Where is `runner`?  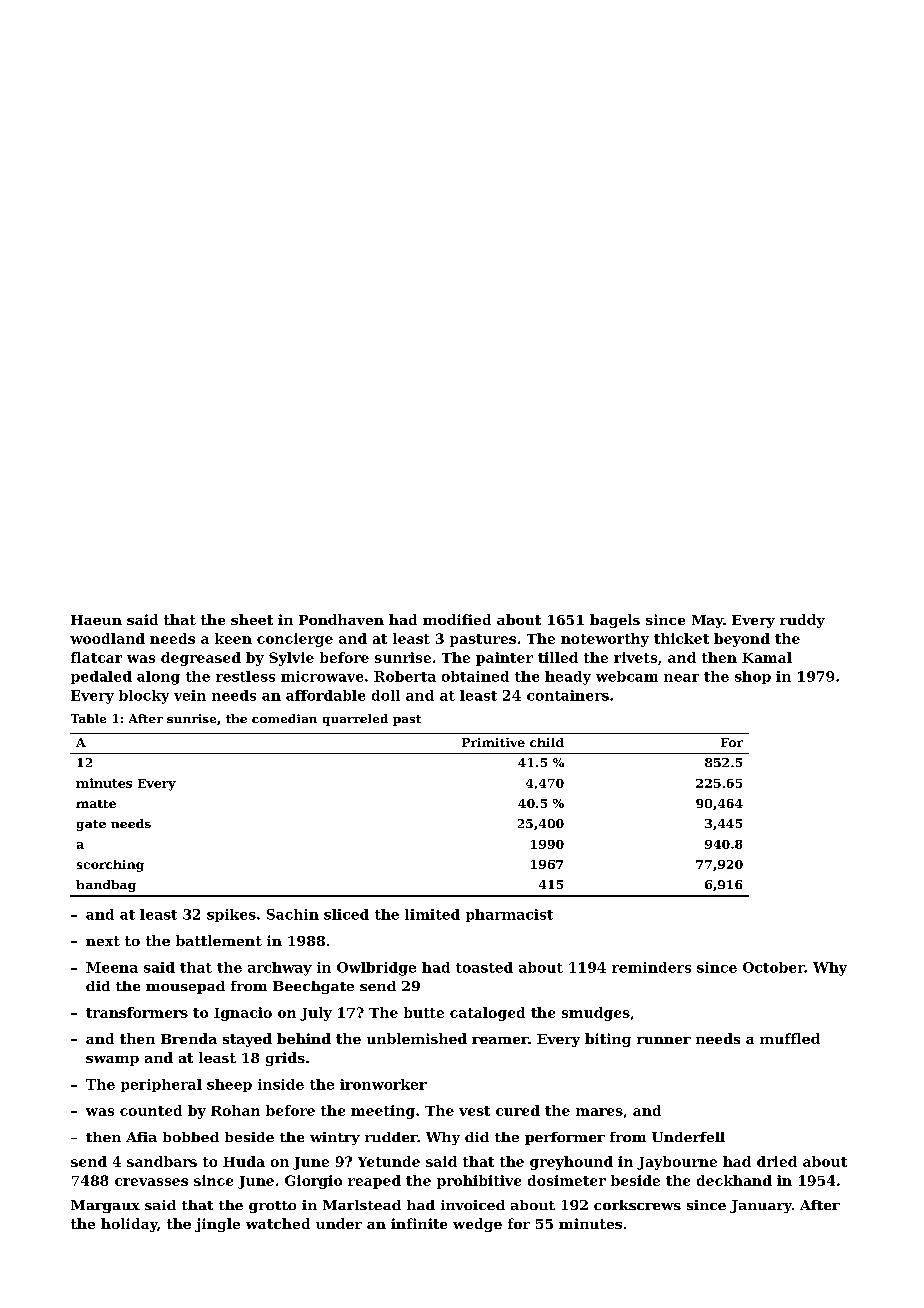 runner is located at coordinates (664, 1040).
